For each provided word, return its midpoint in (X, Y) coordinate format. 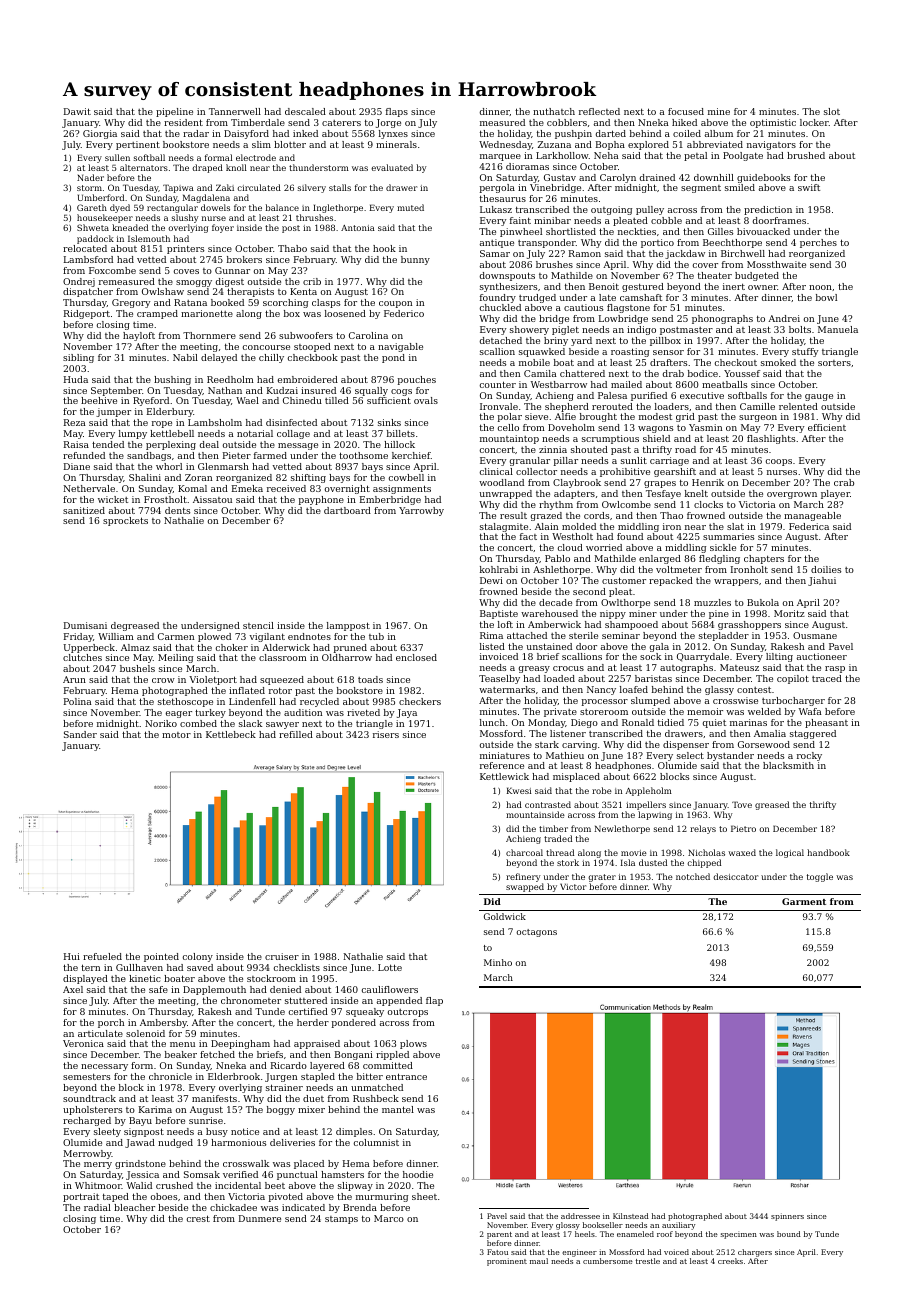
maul (539, 1261)
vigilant (267, 637)
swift (809, 187)
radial (97, 1207)
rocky (809, 756)
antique (497, 243)
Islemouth (149, 238)
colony (198, 957)
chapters (764, 559)
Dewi (491, 580)
